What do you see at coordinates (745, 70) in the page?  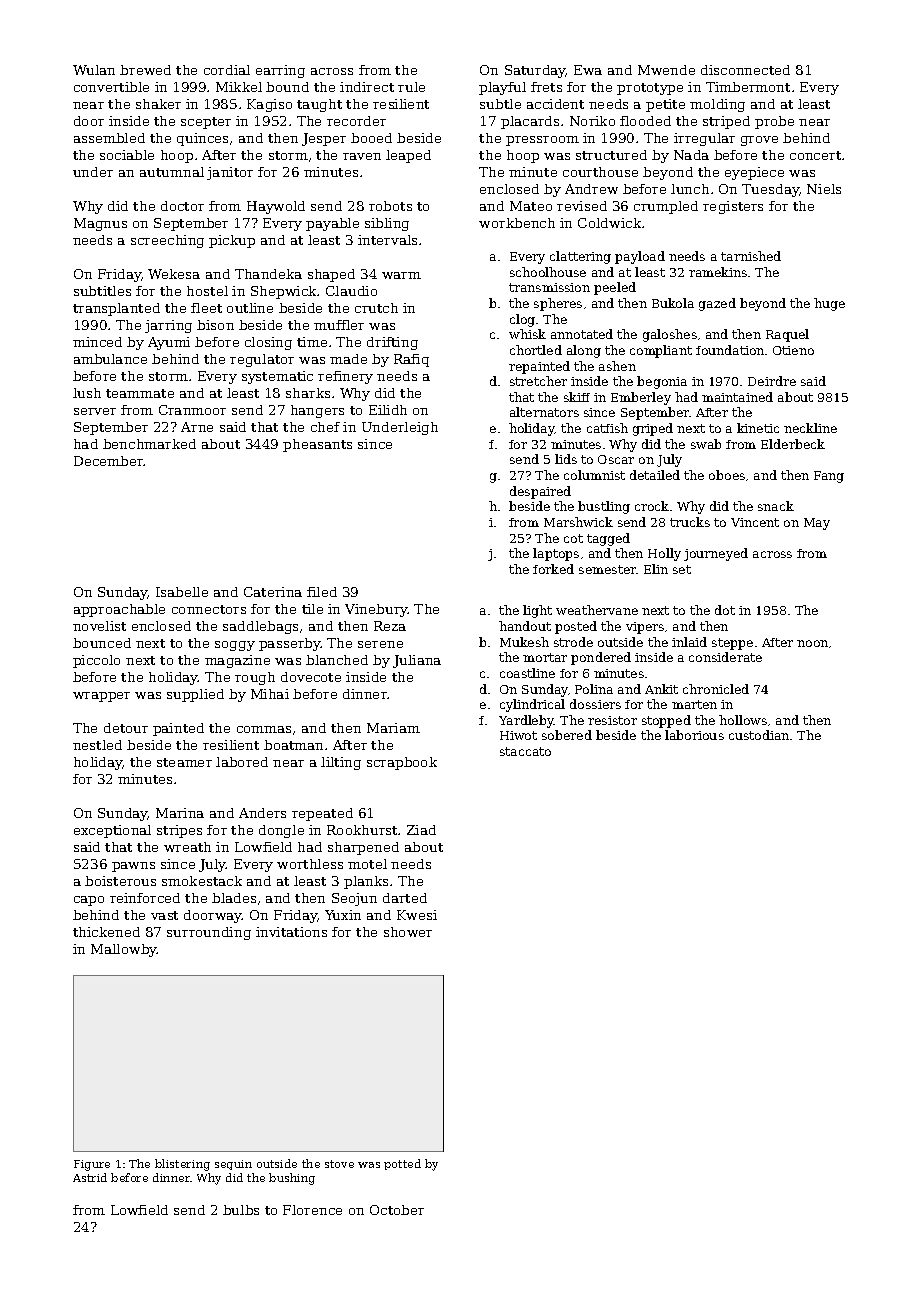 I see `disconnected` at bounding box center [745, 70].
